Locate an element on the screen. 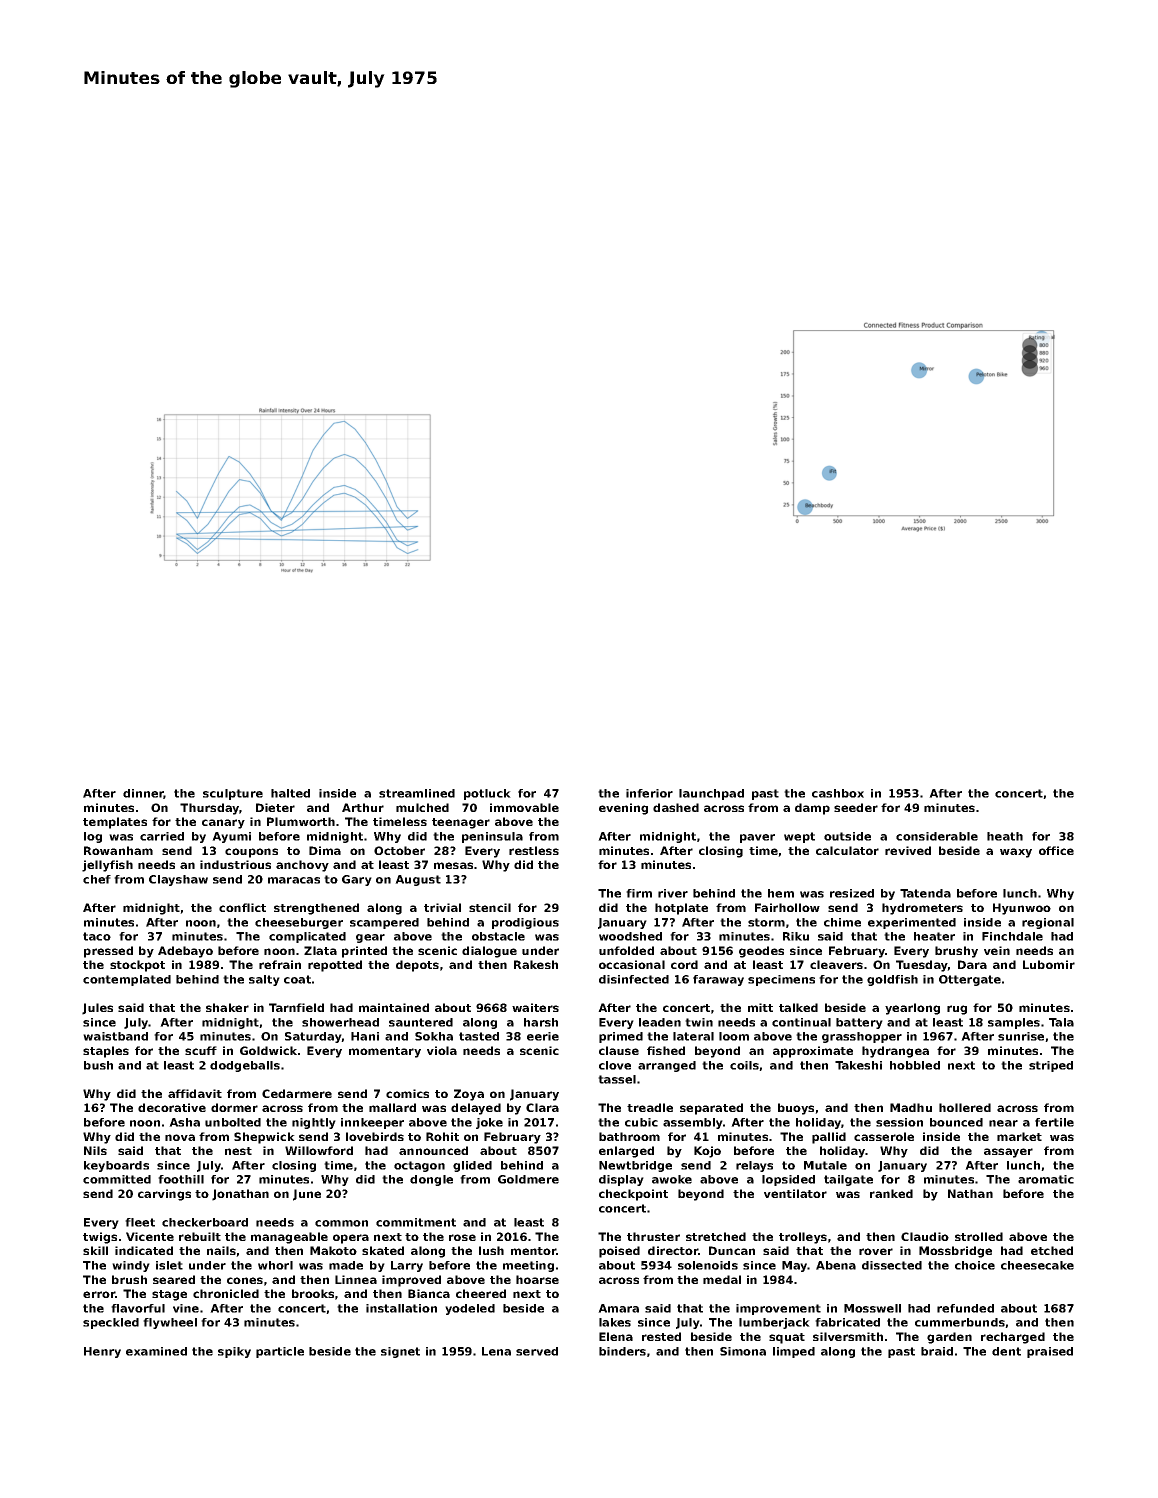 The image size is (1158, 1498). examined is located at coordinates (156, 1351).
